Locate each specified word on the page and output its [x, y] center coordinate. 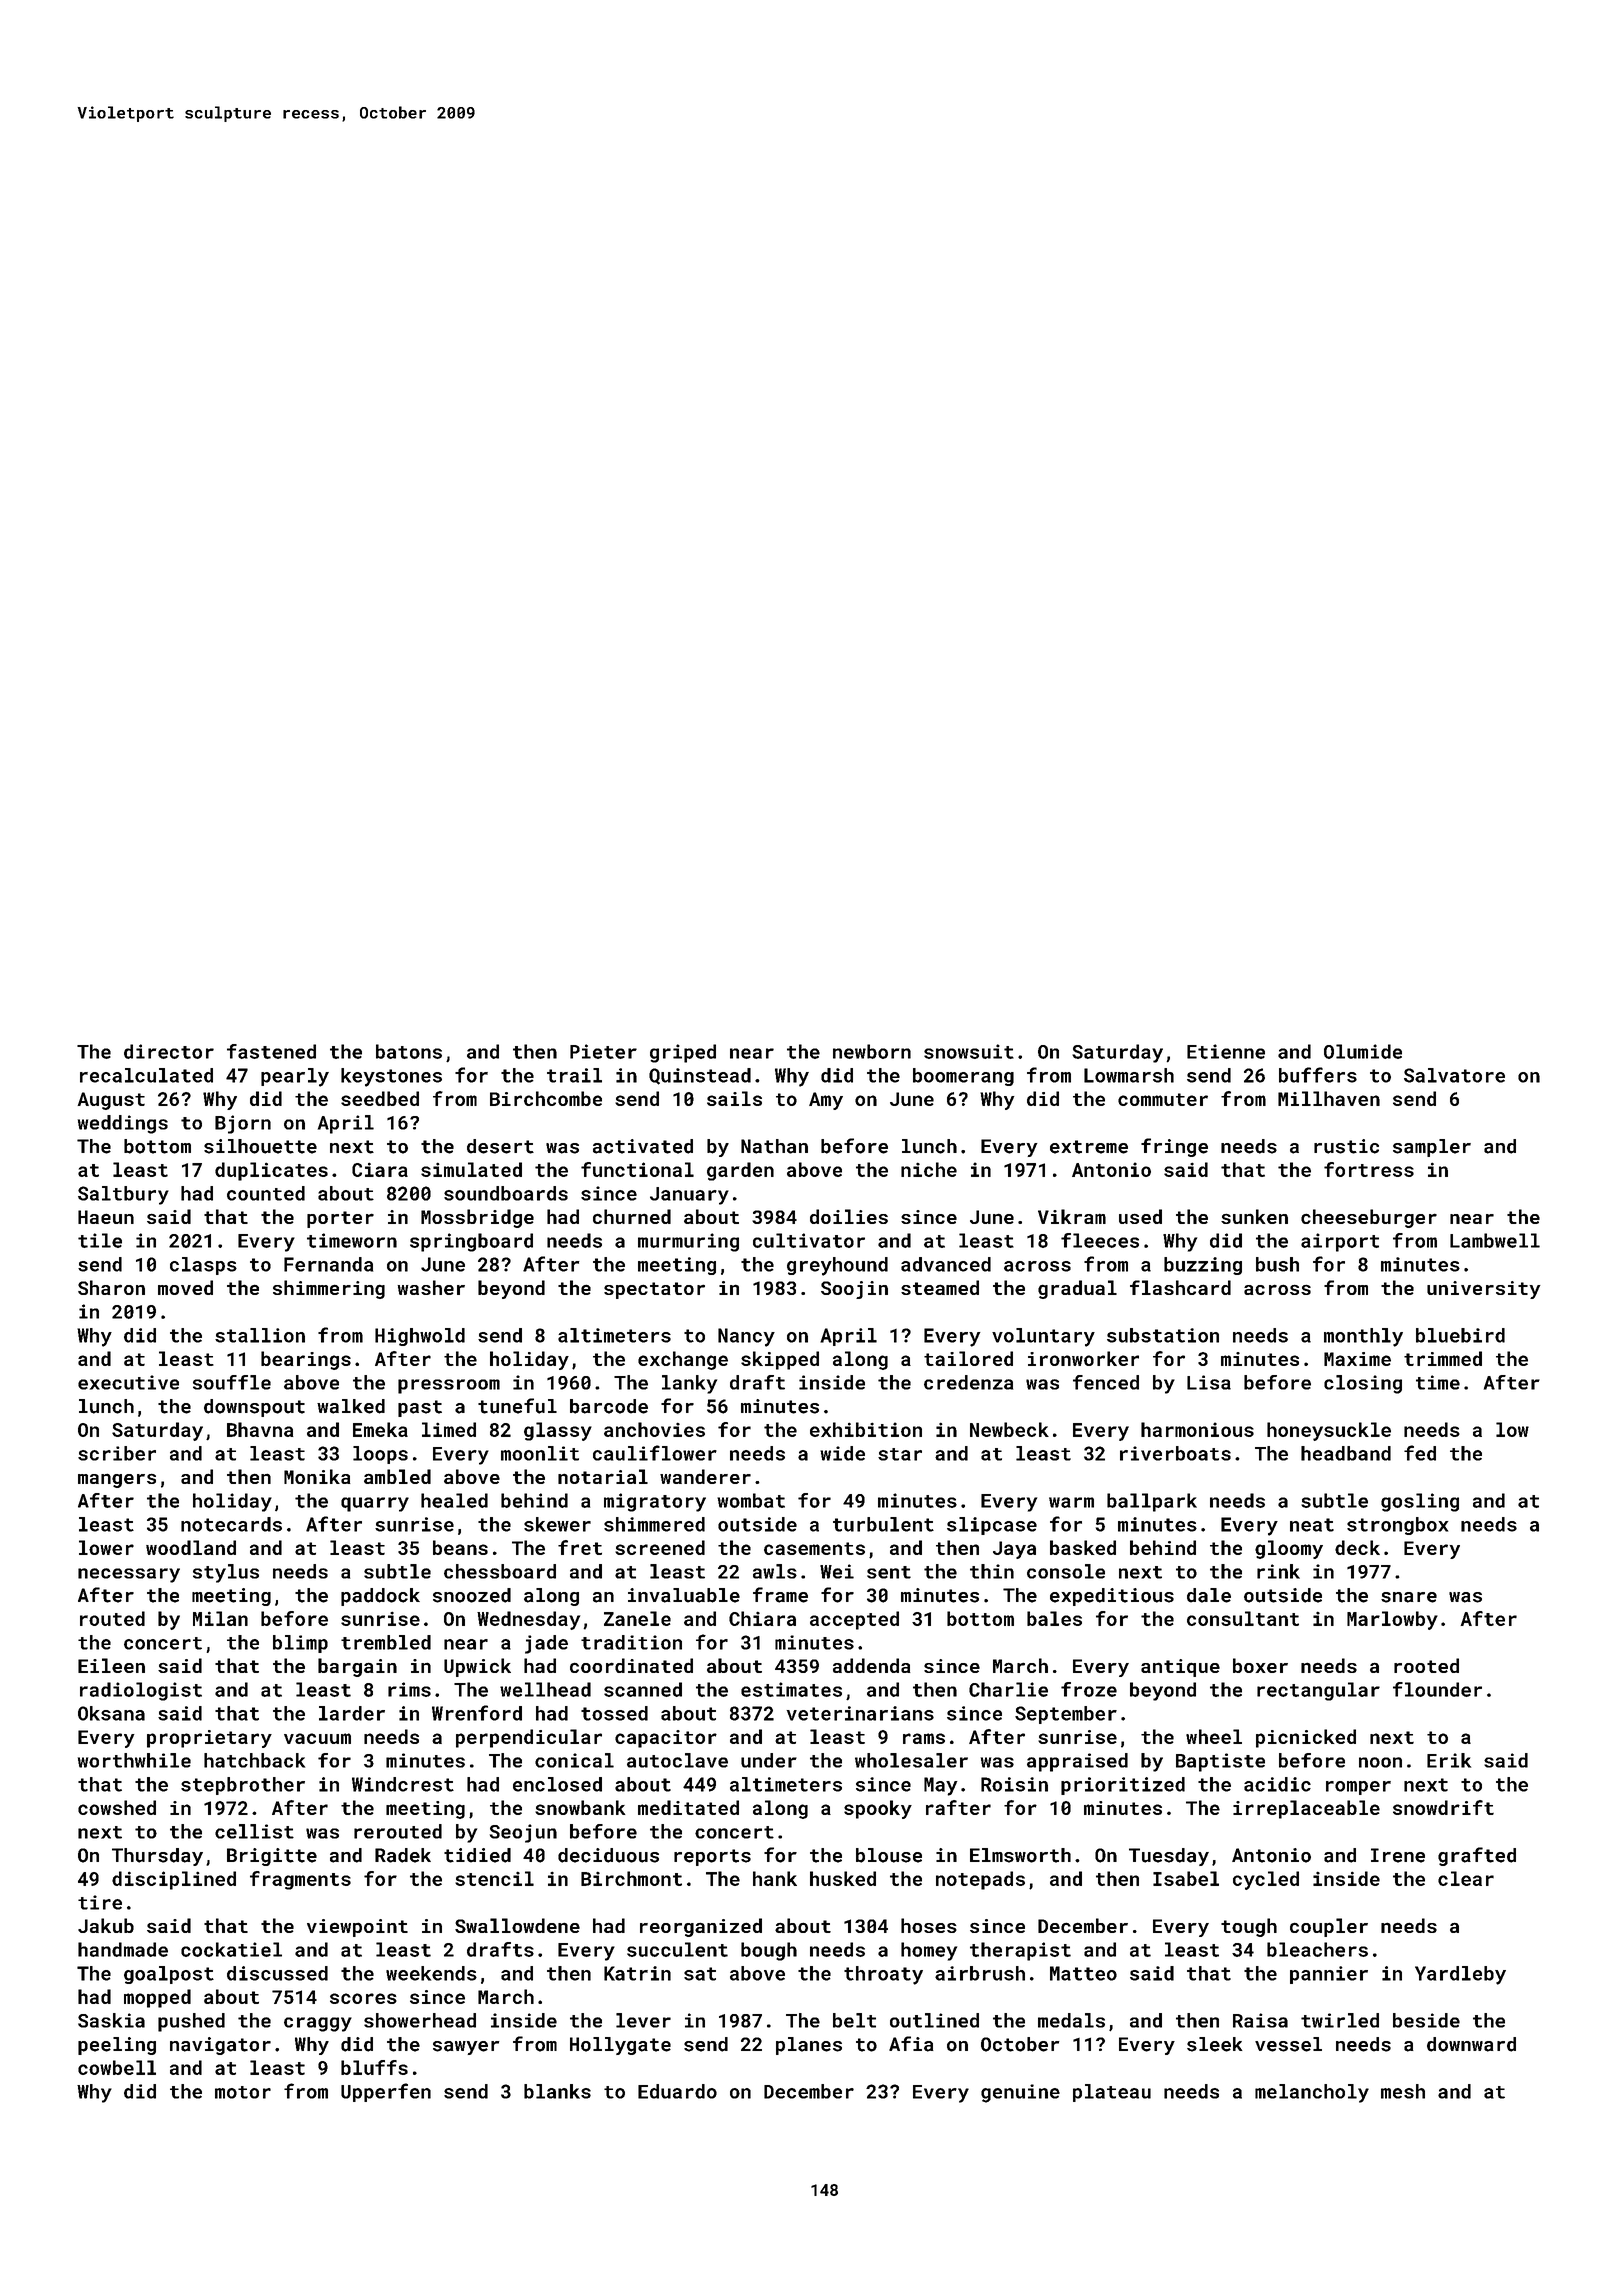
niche [929, 1169]
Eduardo [677, 2091]
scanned [643, 1689]
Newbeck [1009, 1429]
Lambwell [1495, 1240]
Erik [1449, 1760]
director [169, 1051]
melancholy [1312, 2093]
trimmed [1443, 1358]
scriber [117, 1453]
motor [243, 2092]
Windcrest [403, 1784]
